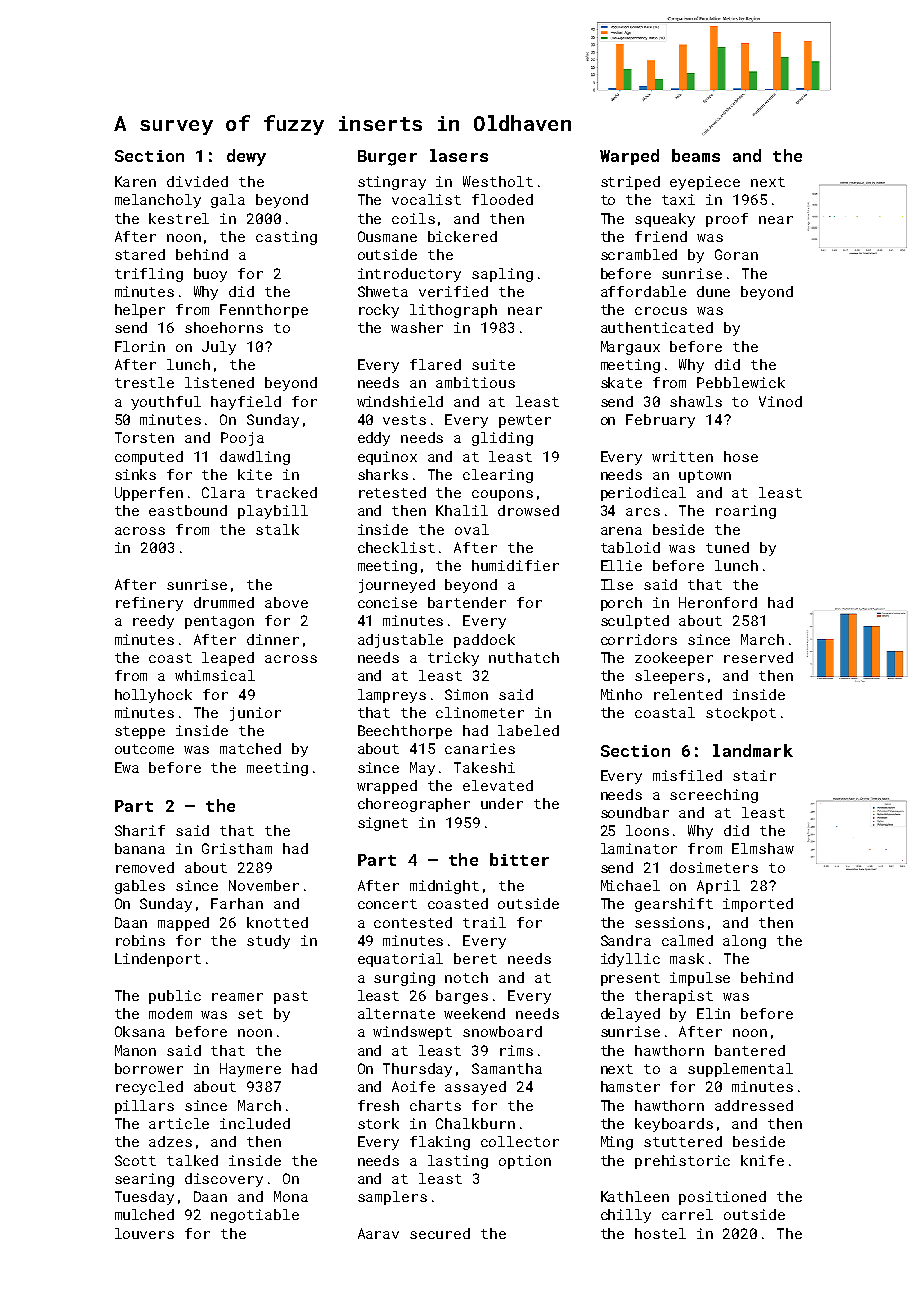 This page has width=924, height=1308. What do you see at coordinates (502, 439) in the page?
I see `gliding` at bounding box center [502, 439].
